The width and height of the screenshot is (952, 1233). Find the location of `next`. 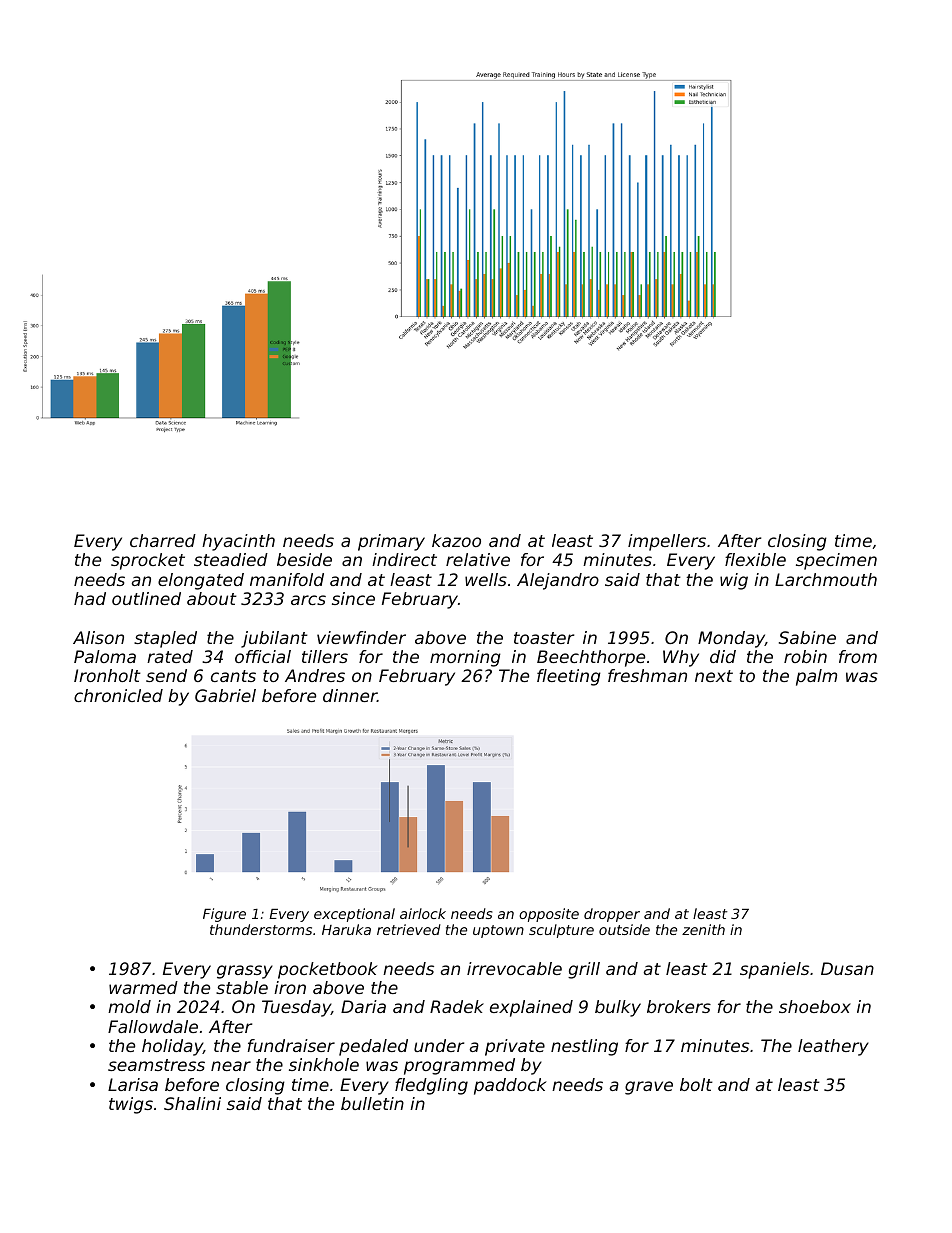

next is located at coordinates (714, 676).
